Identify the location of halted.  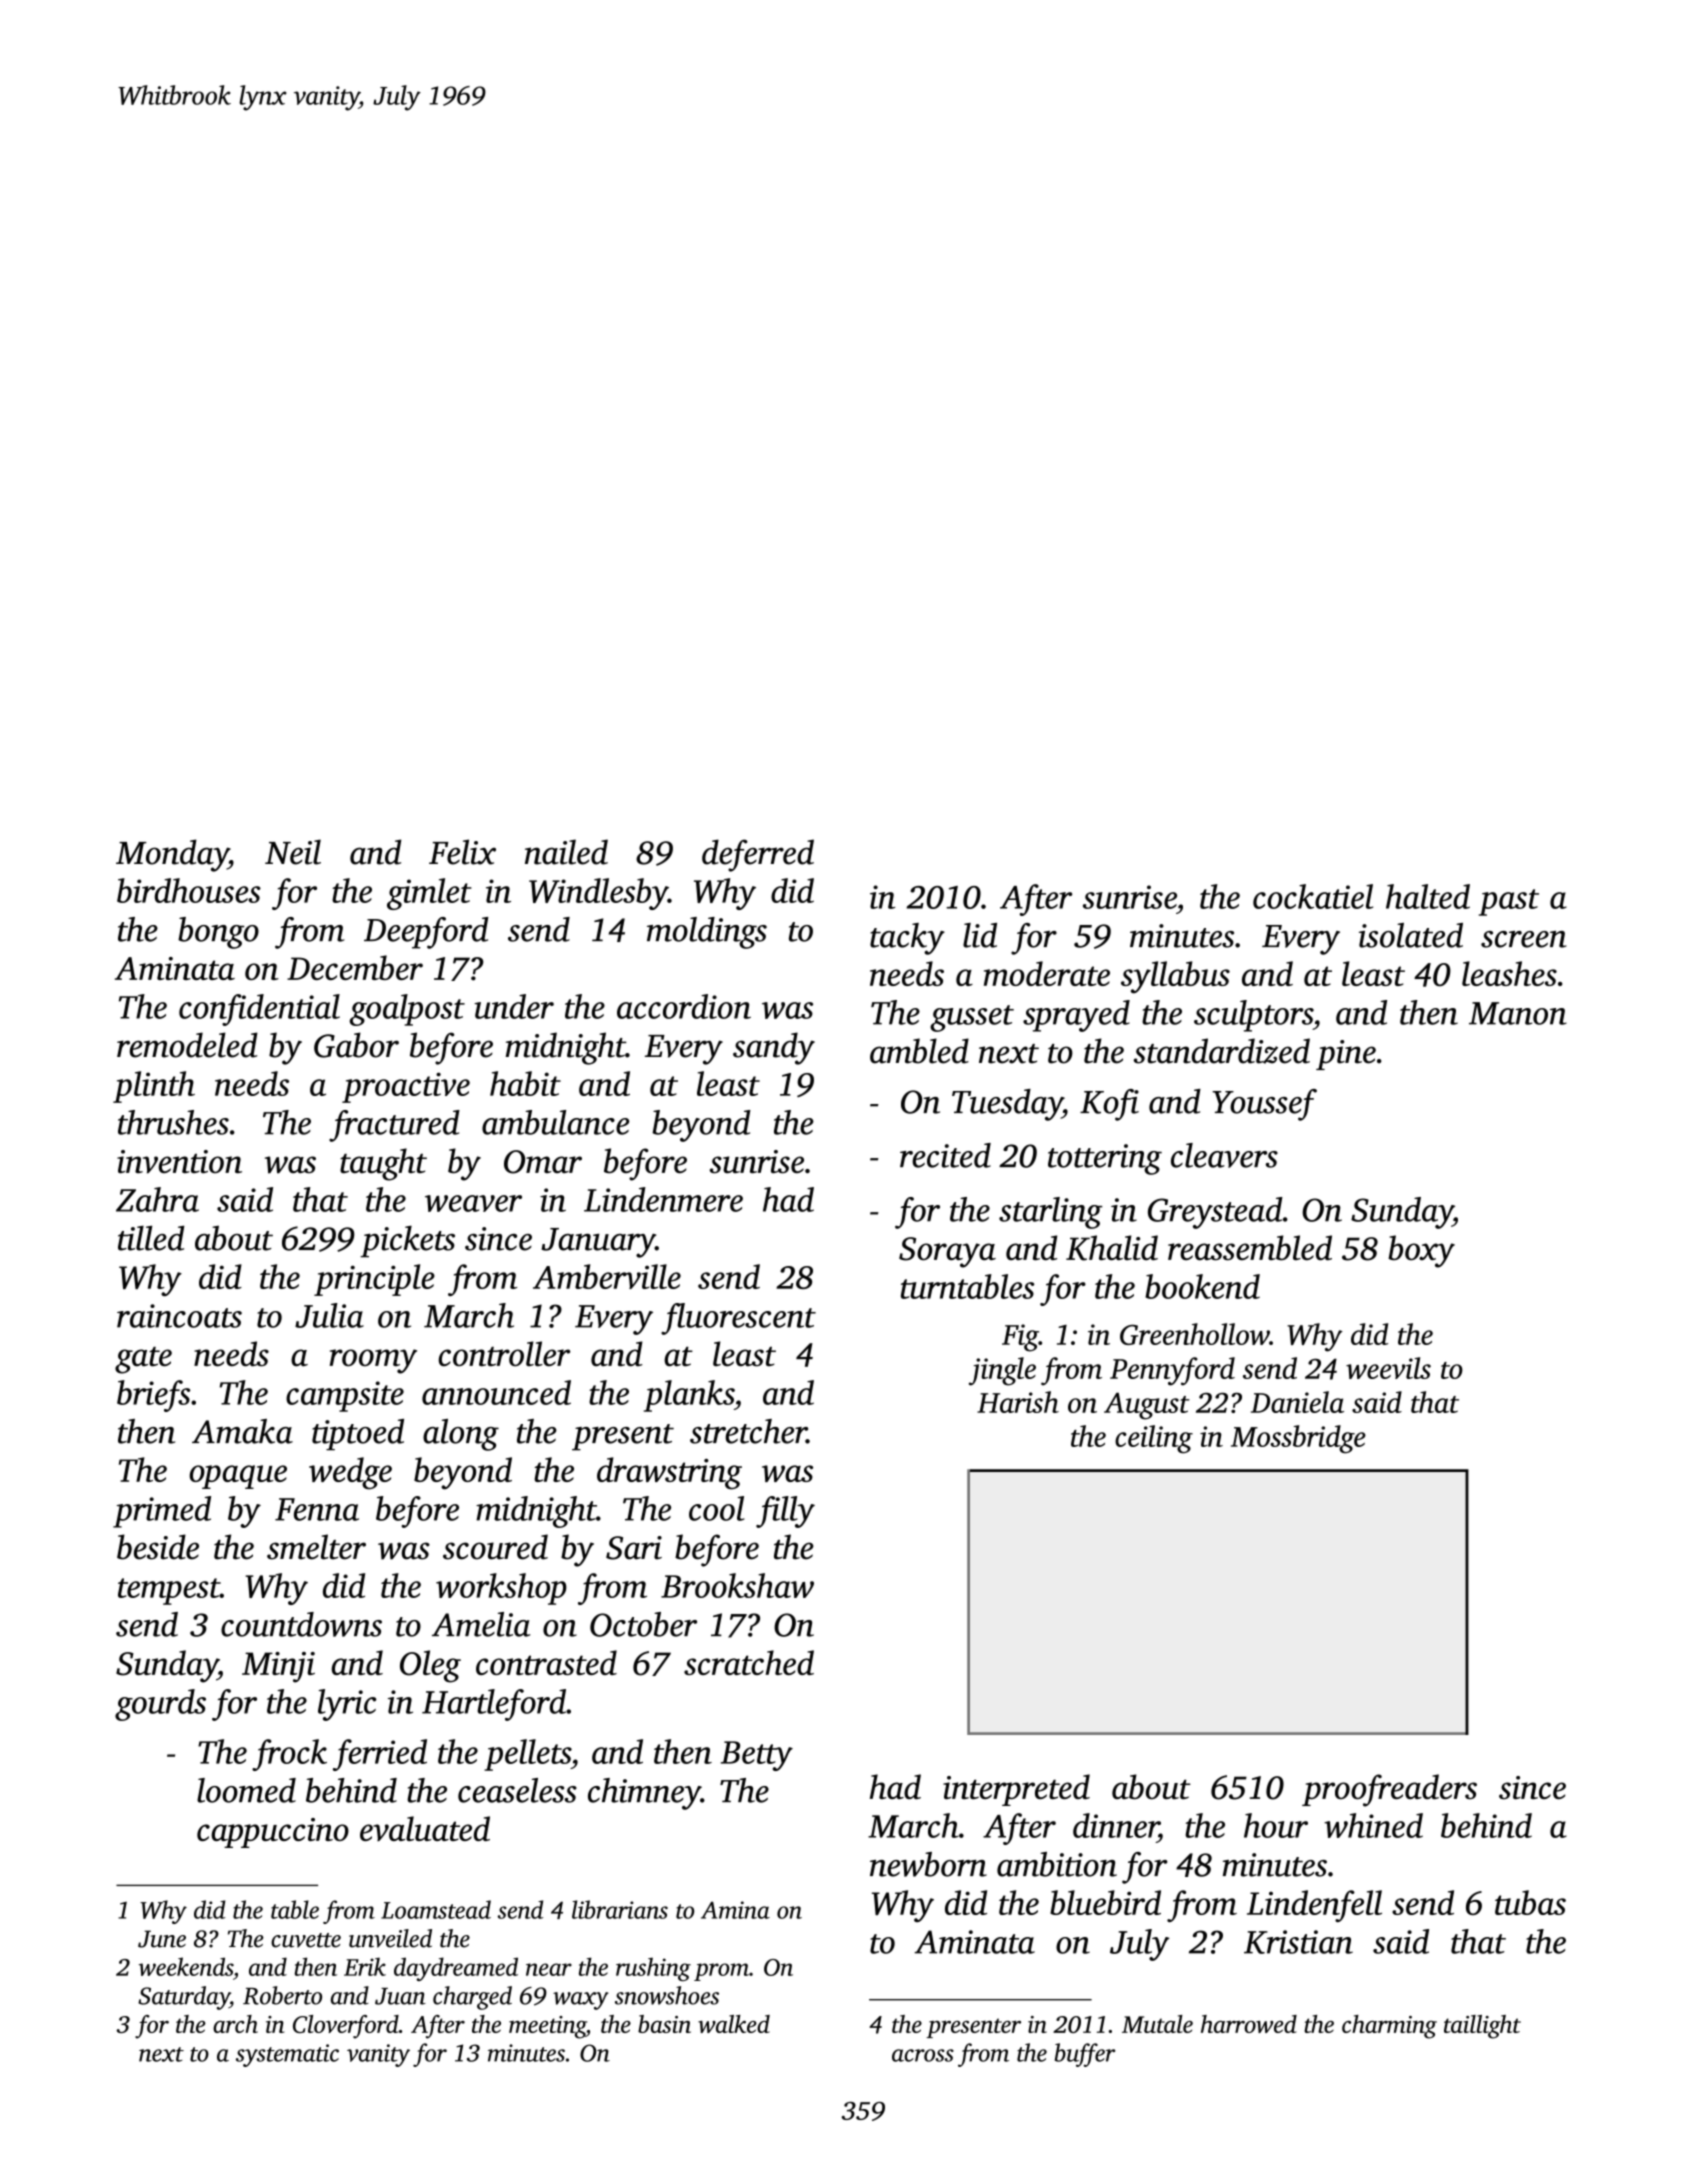
(1428, 896).
